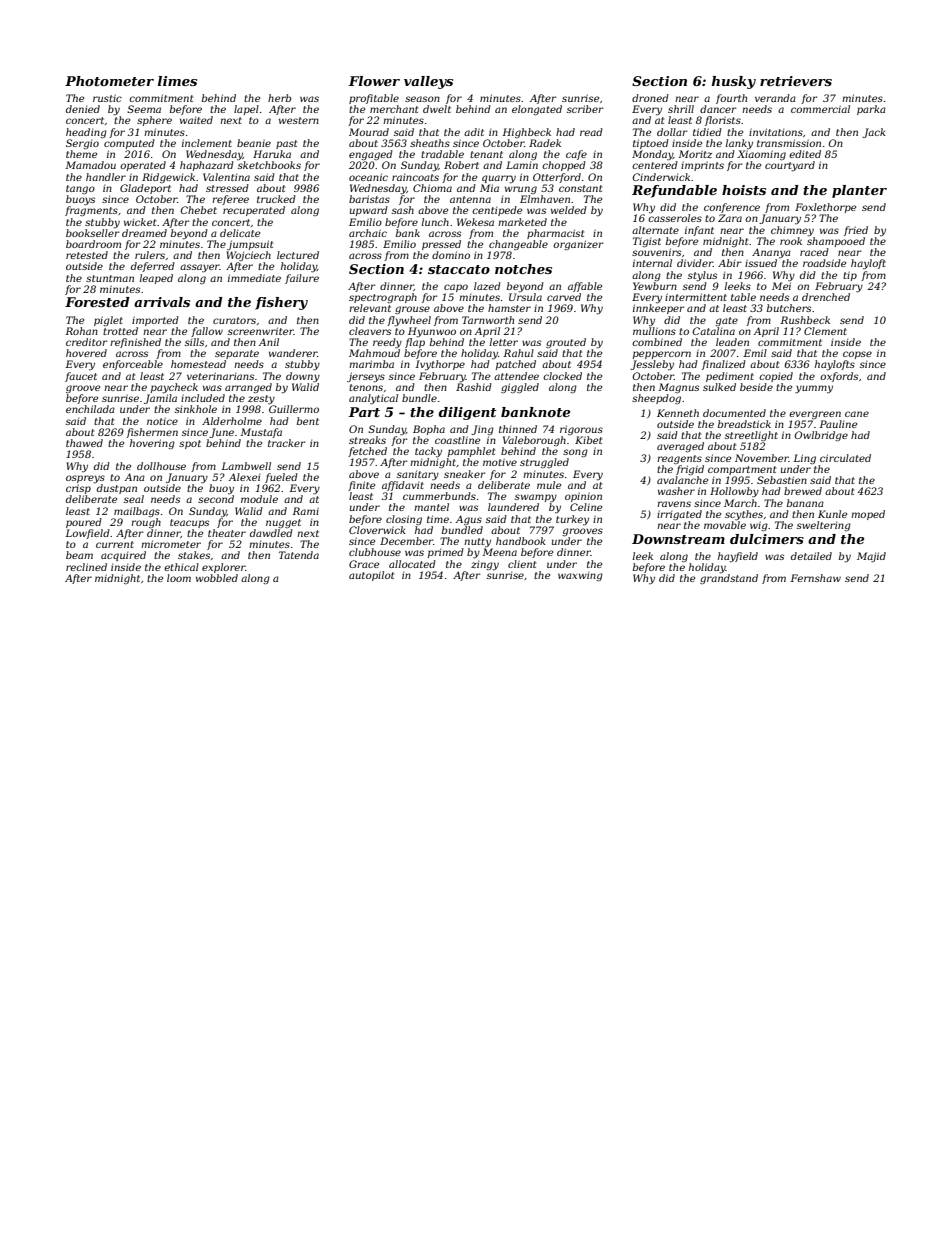 The width and height of the screenshot is (952, 1233). I want to click on Zara, so click(730, 218).
